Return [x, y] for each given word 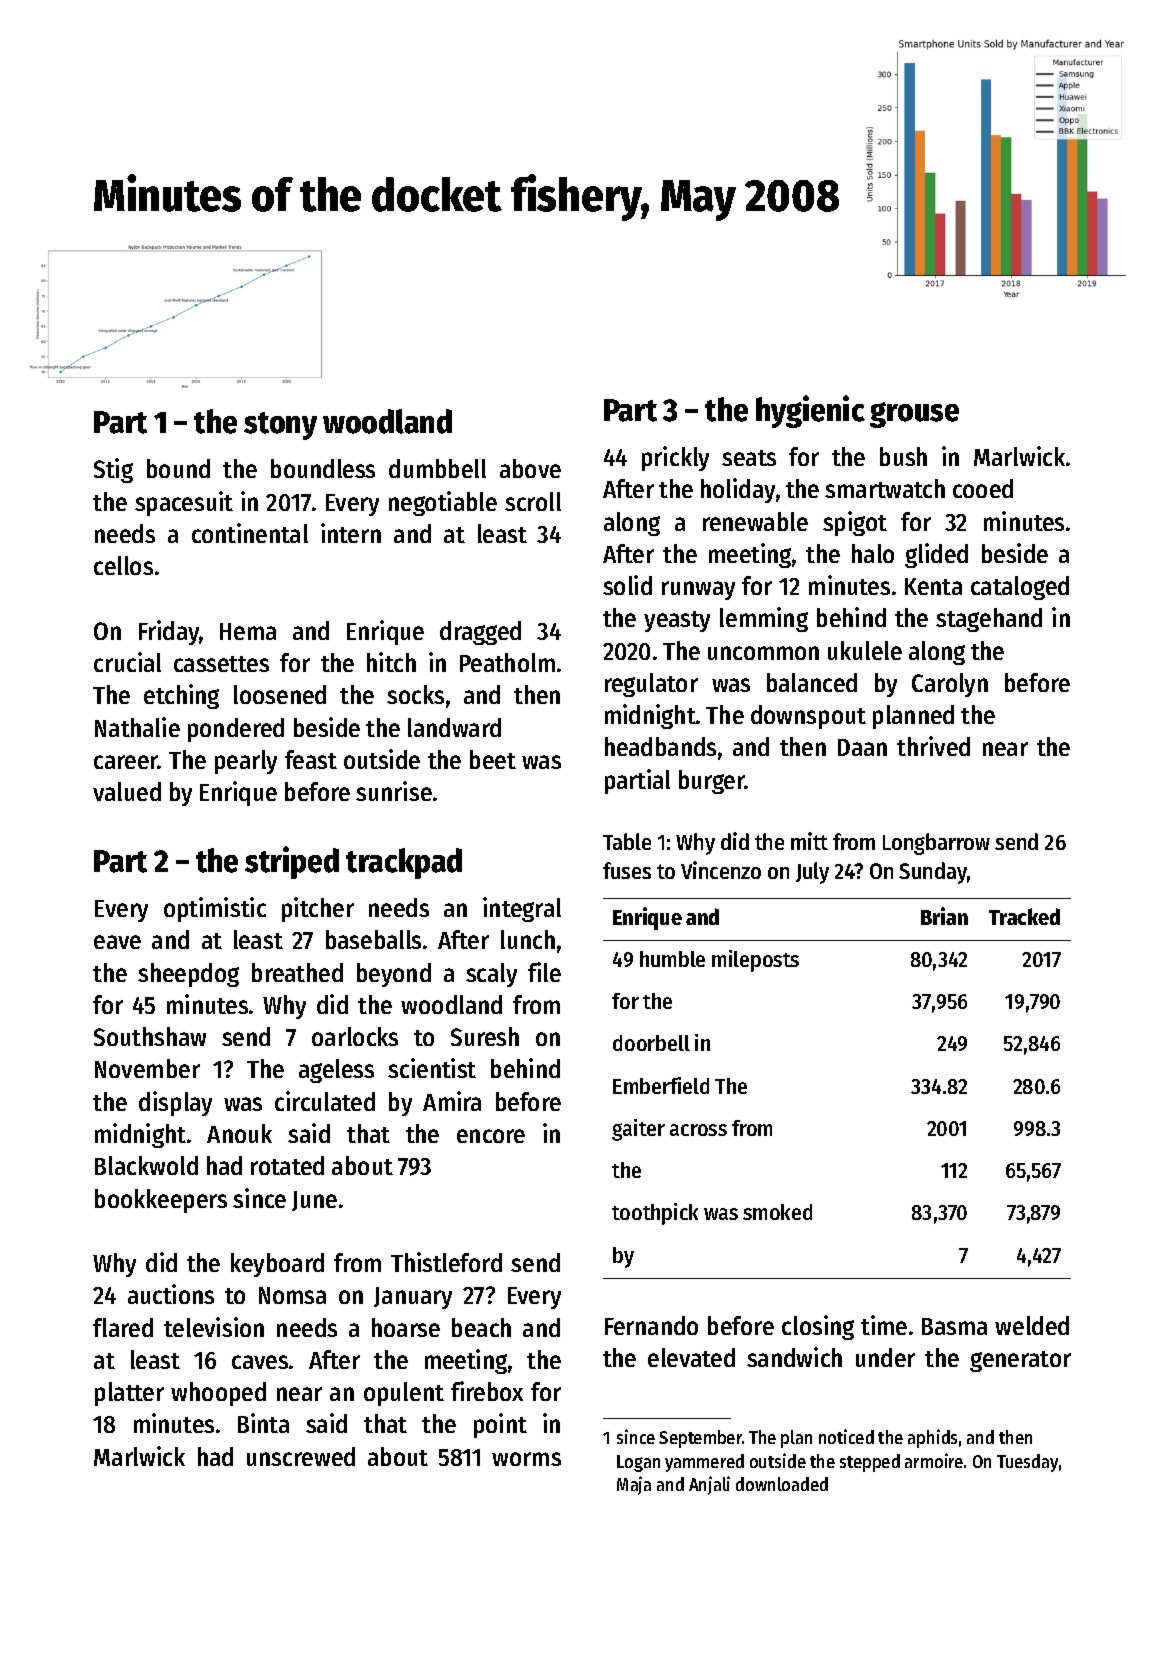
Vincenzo [721, 870]
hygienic [810, 411]
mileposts [755, 961]
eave [117, 942]
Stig [113, 470]
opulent [404, 1394]
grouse [914, 415]
